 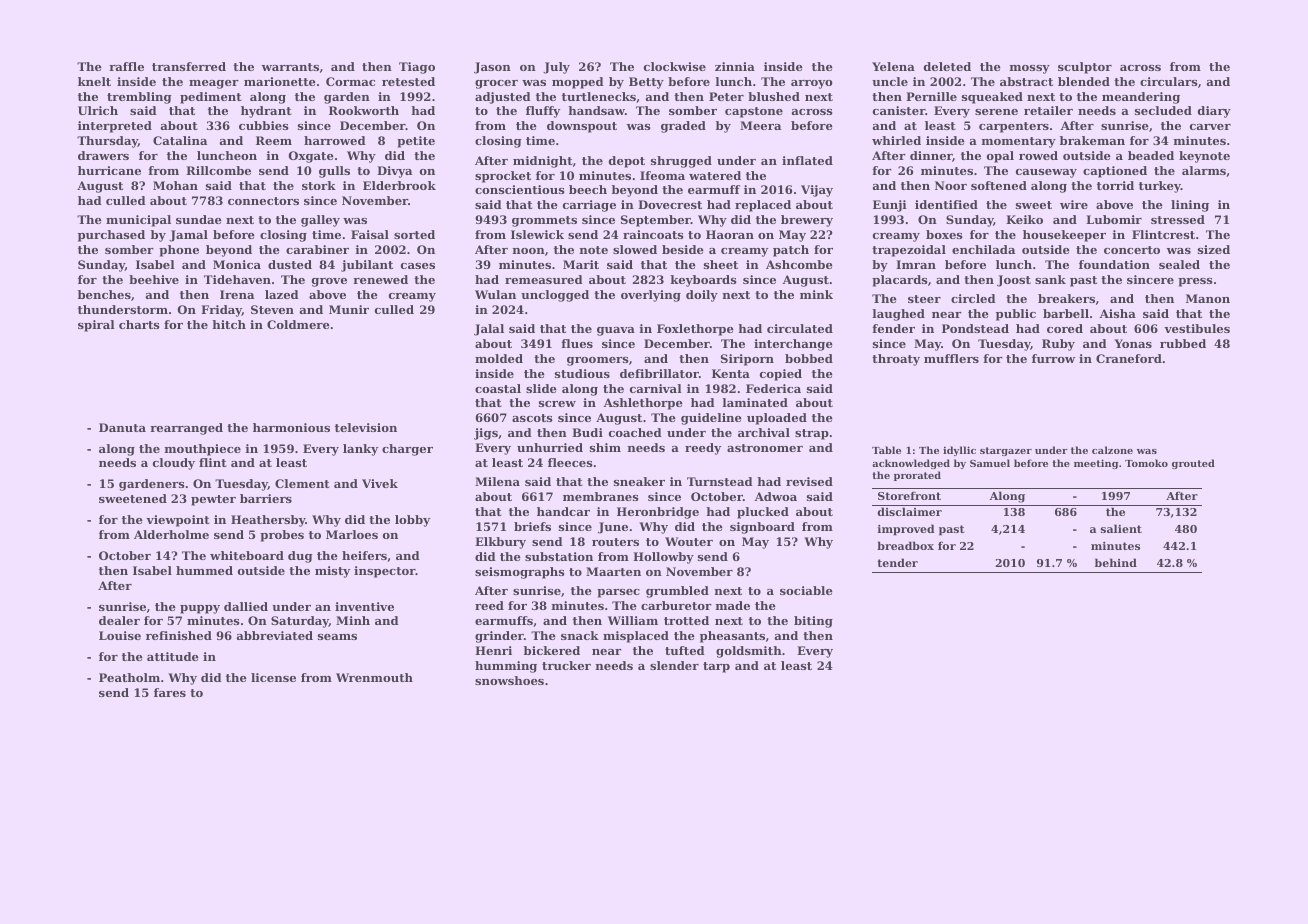 I want to click on June, so click(x=613, y=528).
